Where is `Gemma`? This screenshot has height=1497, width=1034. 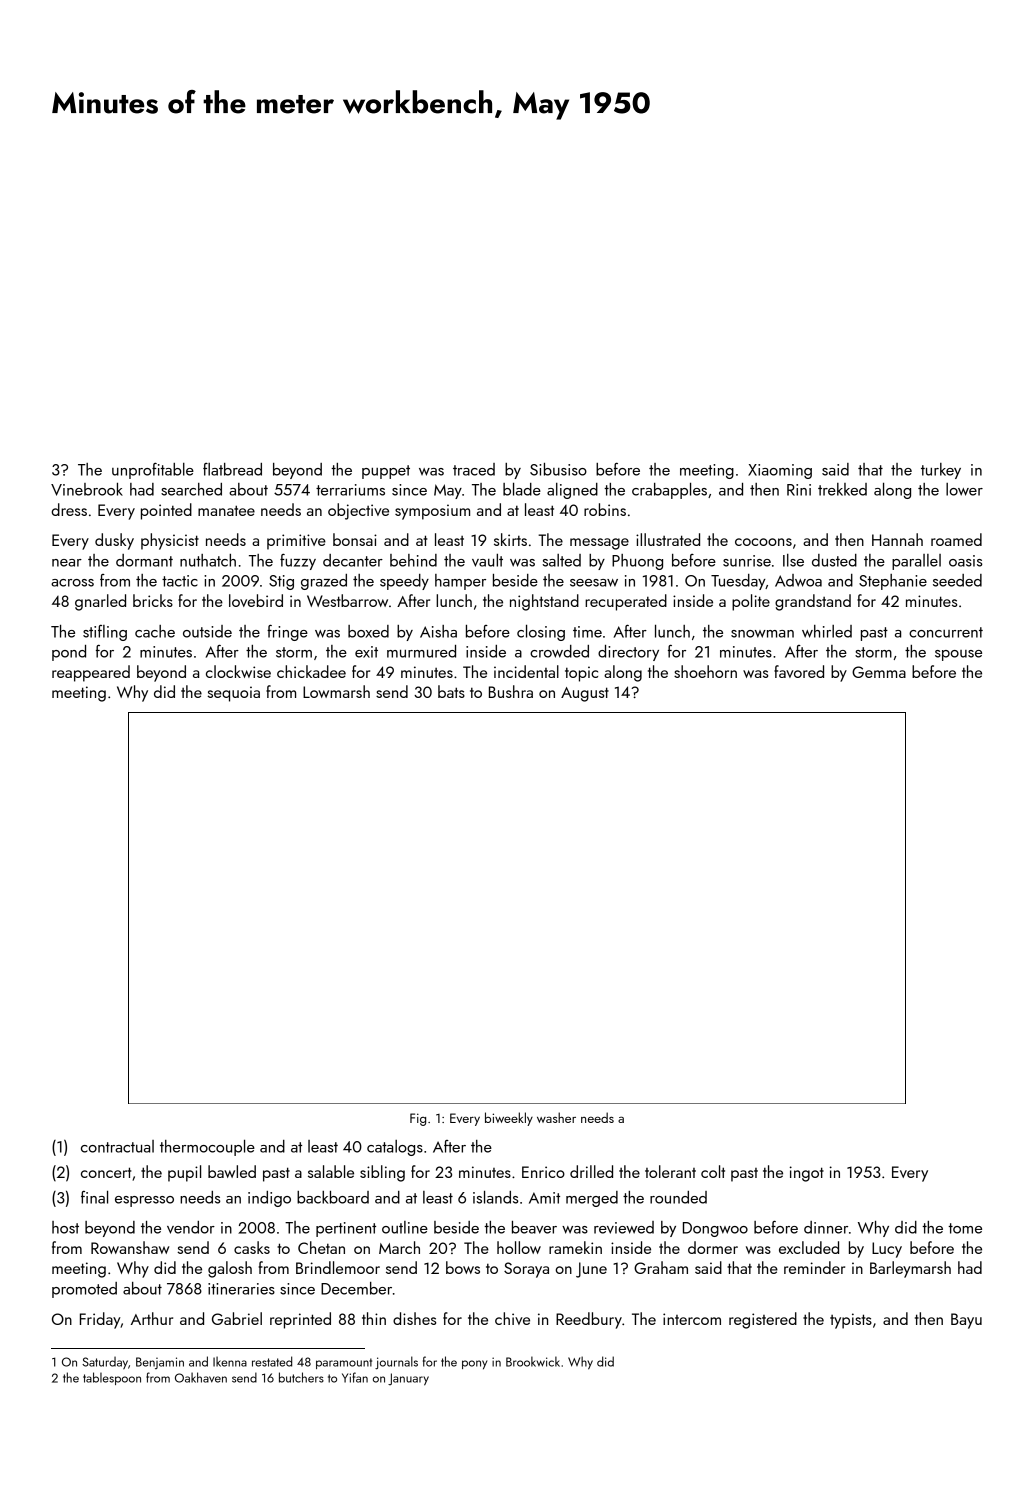
Gemma is located at coordinates (879, 672).
